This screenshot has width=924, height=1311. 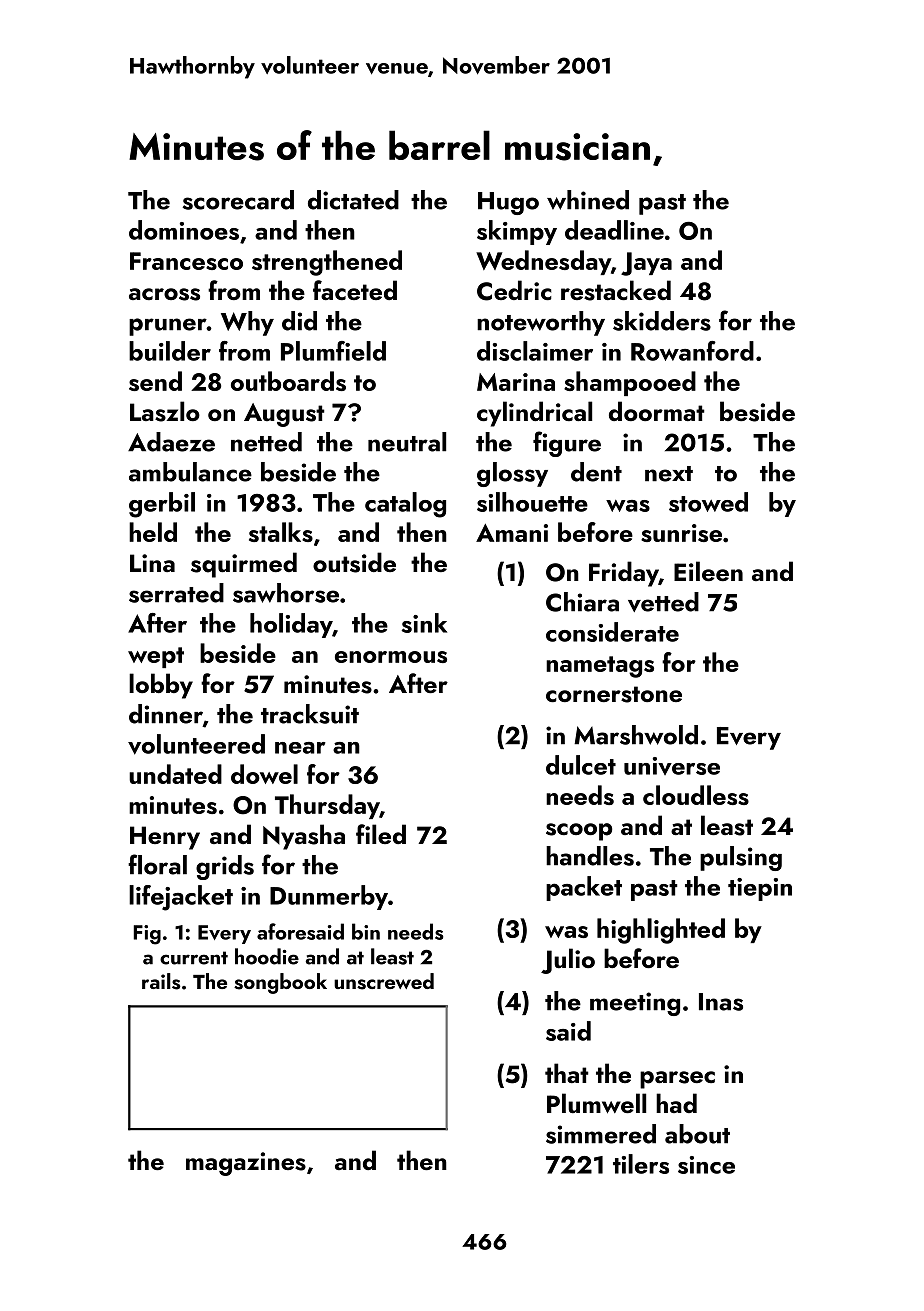 I want to click on universe, so click(x=672, y=766).
